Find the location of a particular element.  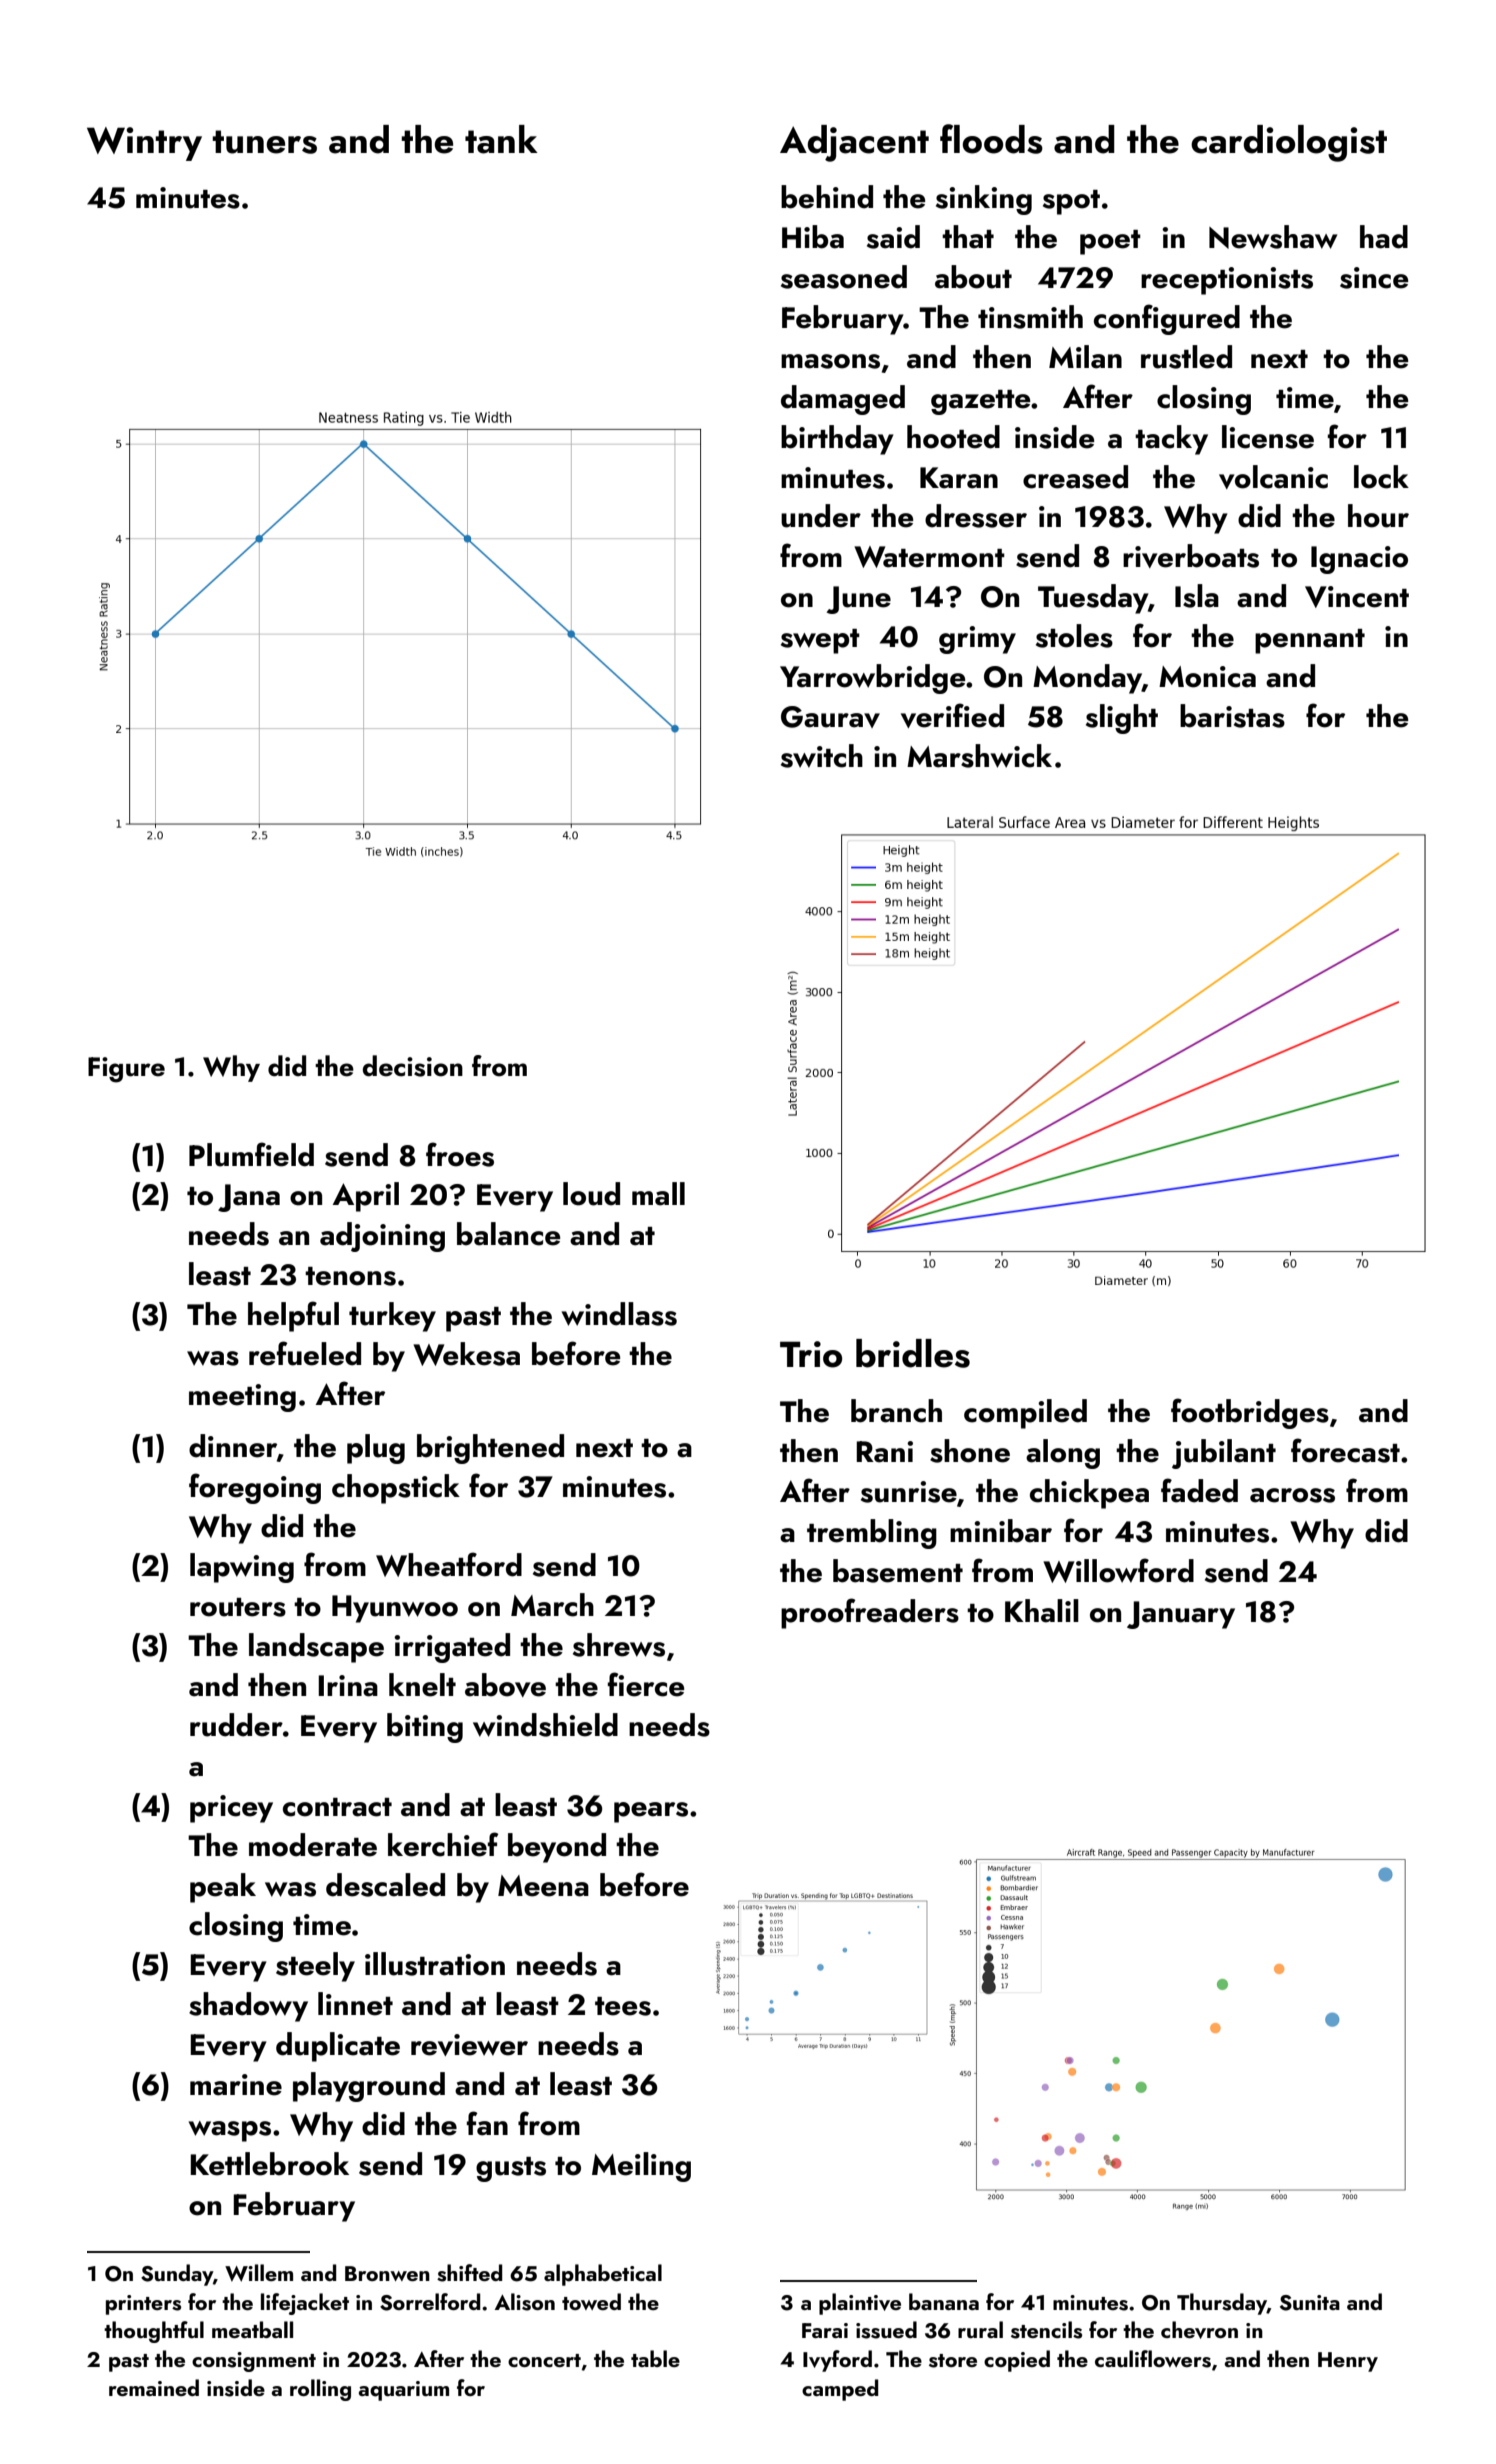

aquarium is located at coordinates (404, 2391).
